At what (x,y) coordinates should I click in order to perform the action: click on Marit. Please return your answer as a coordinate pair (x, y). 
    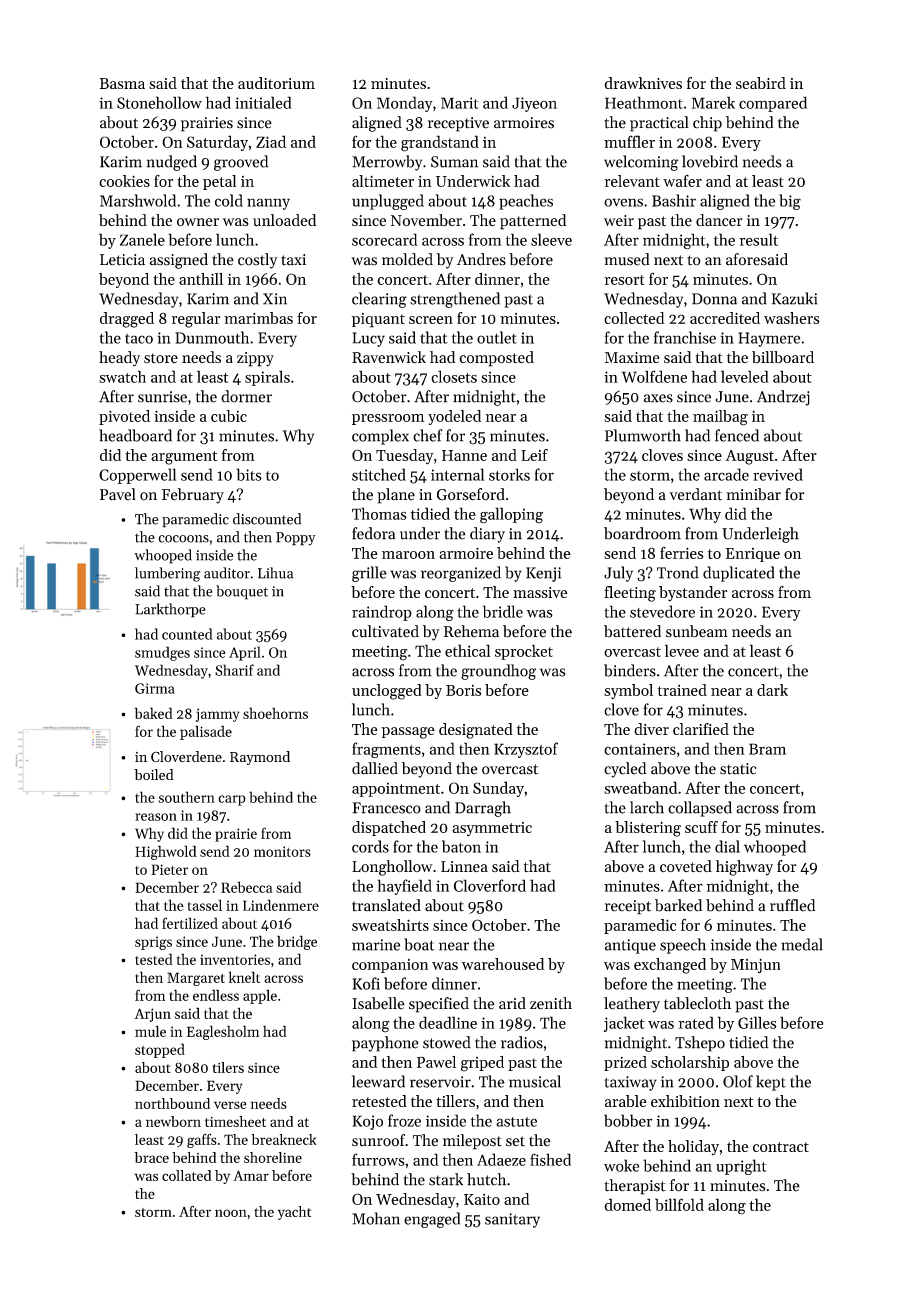
    Looking at the image, I should click on (460, 103).
